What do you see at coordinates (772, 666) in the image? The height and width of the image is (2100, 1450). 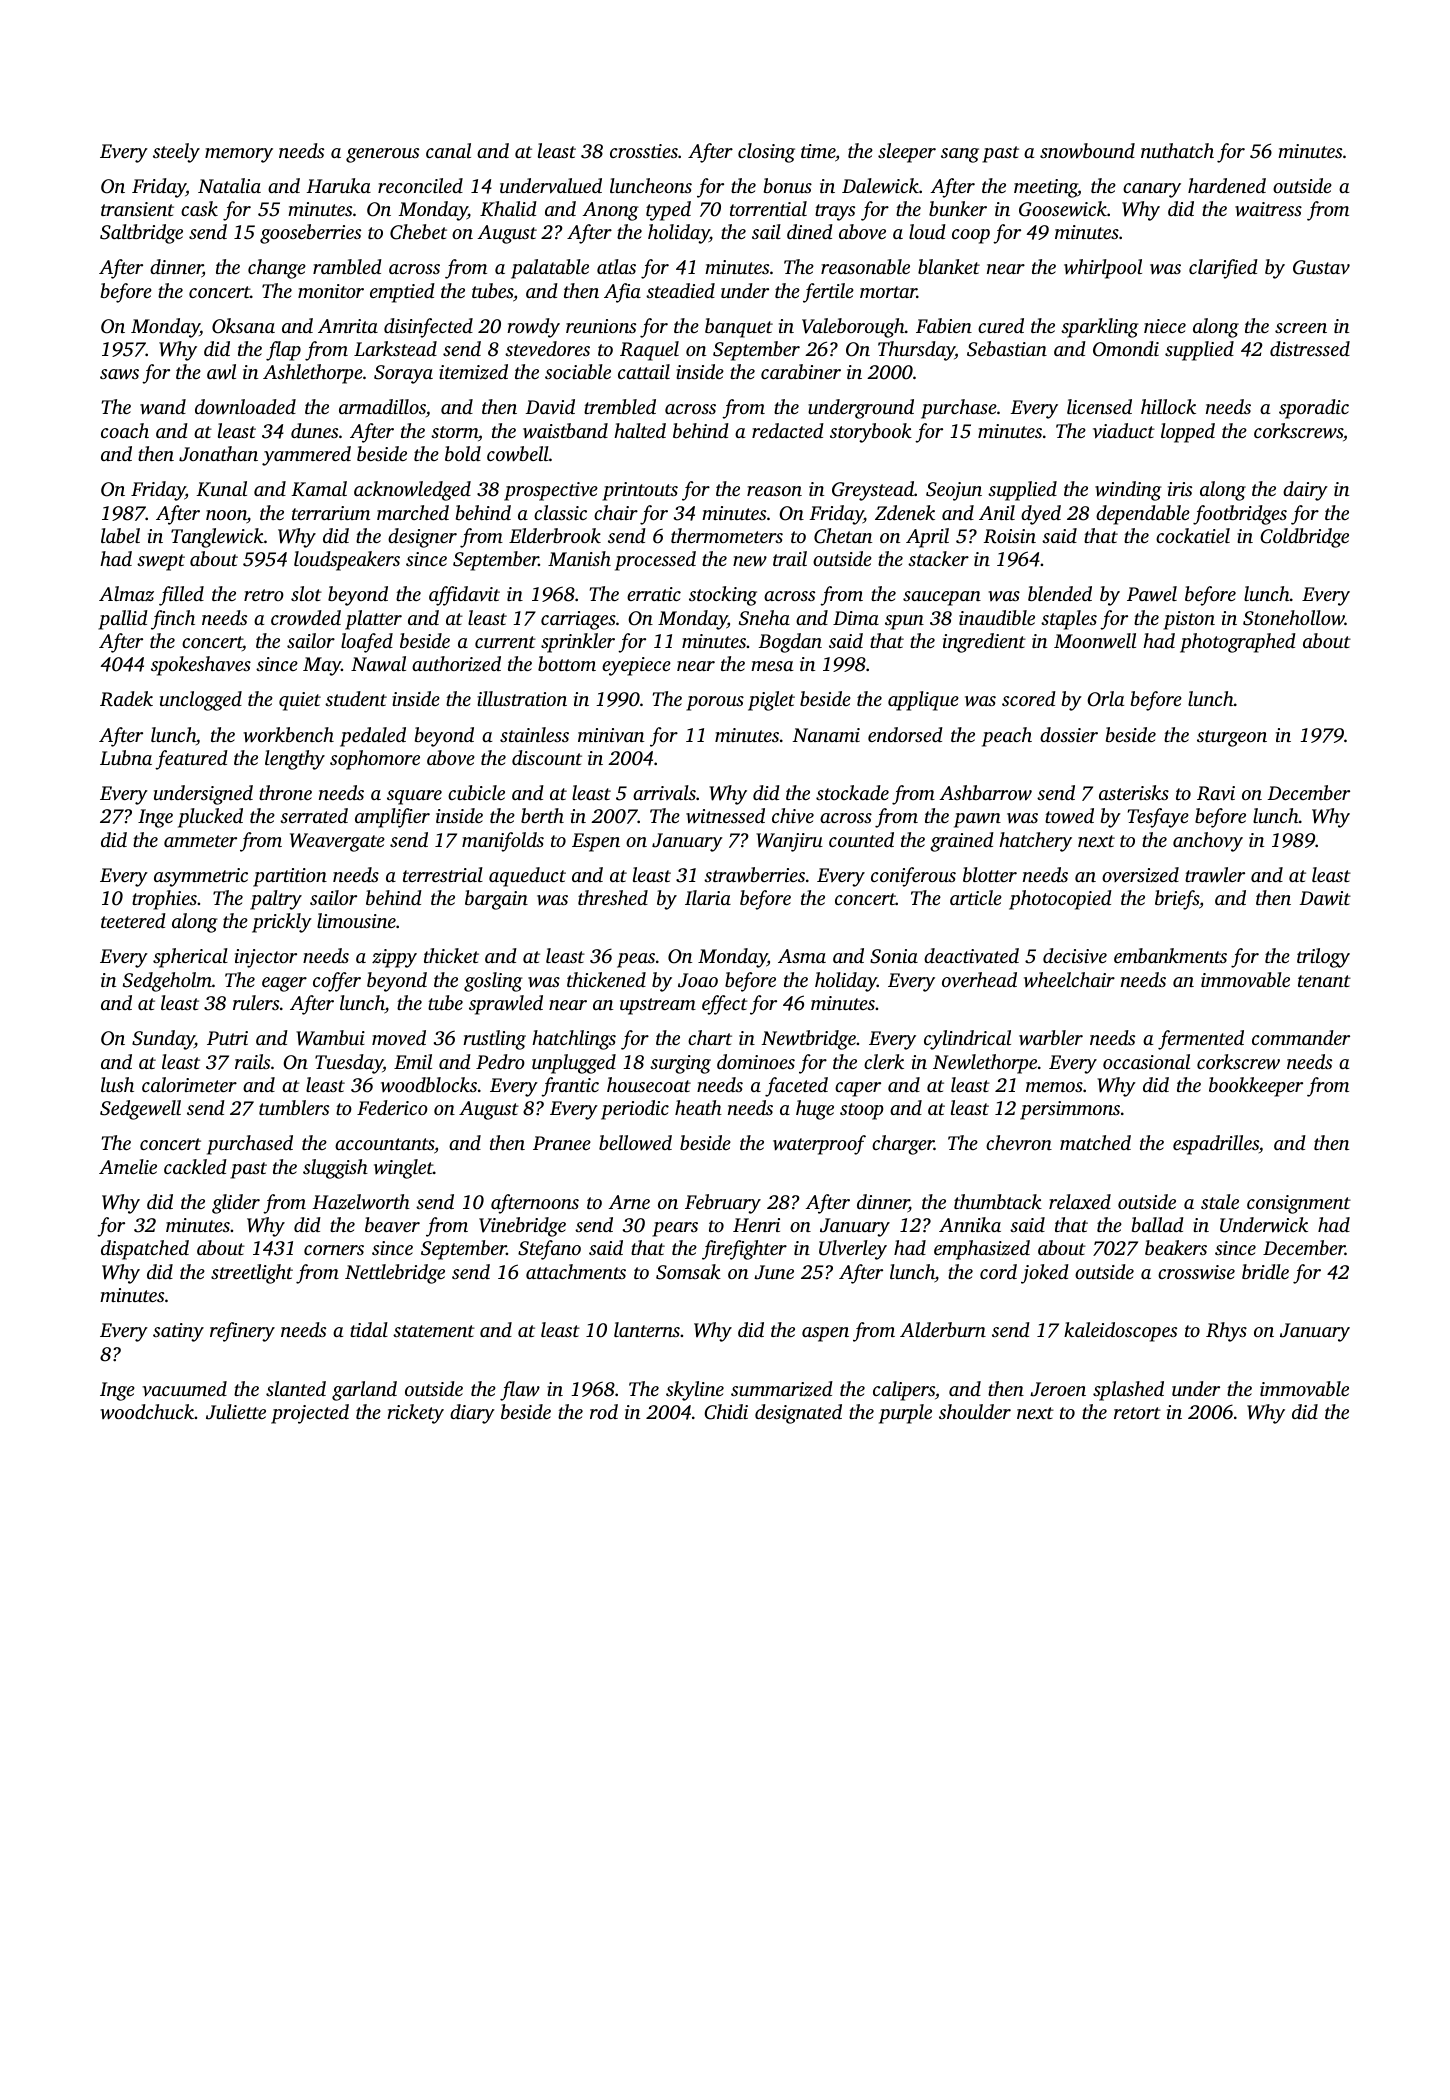 I see `mesa` at bounding box center [772, 666].
